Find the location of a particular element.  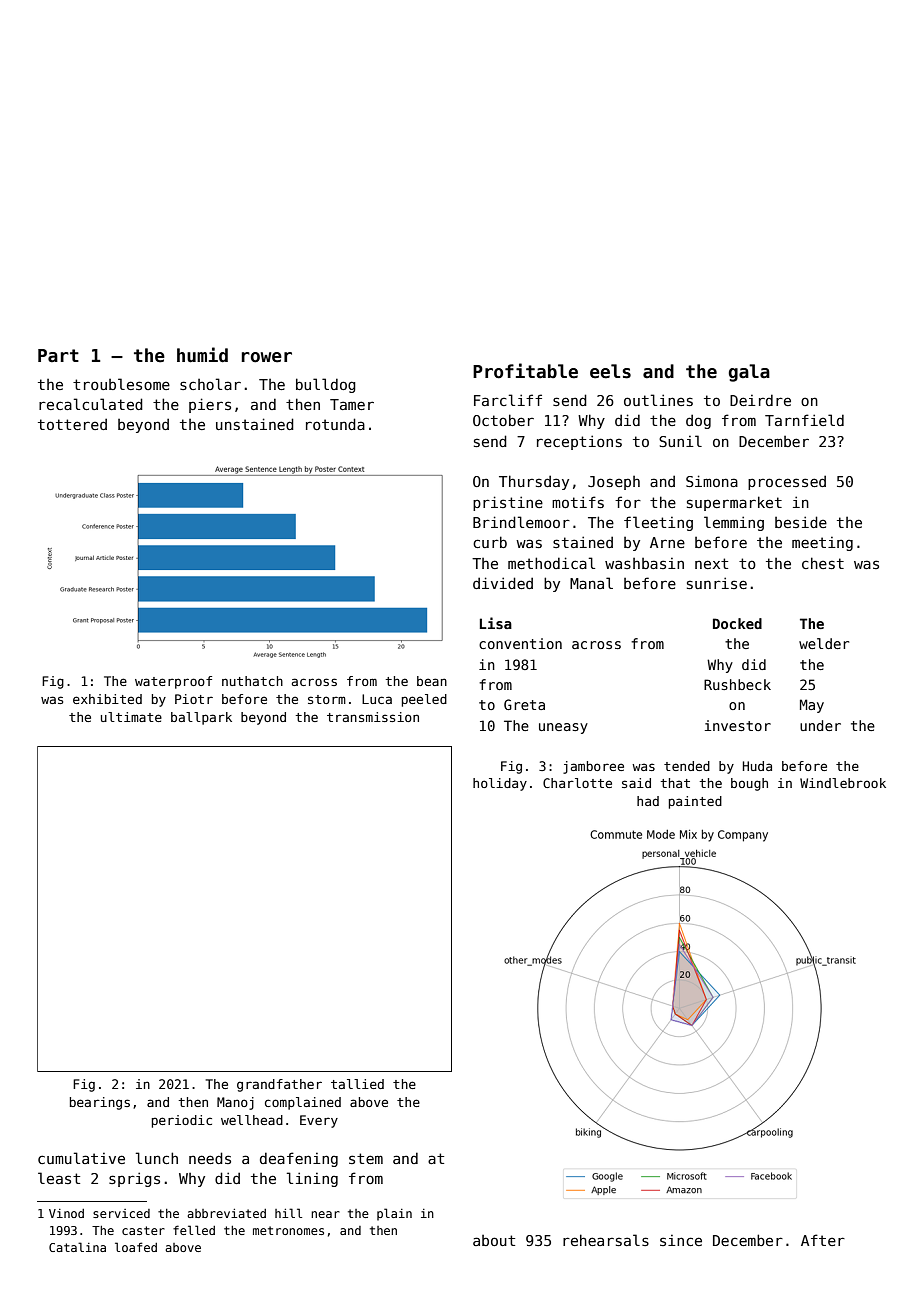

Tamer is located at coordinates (352, 404).
